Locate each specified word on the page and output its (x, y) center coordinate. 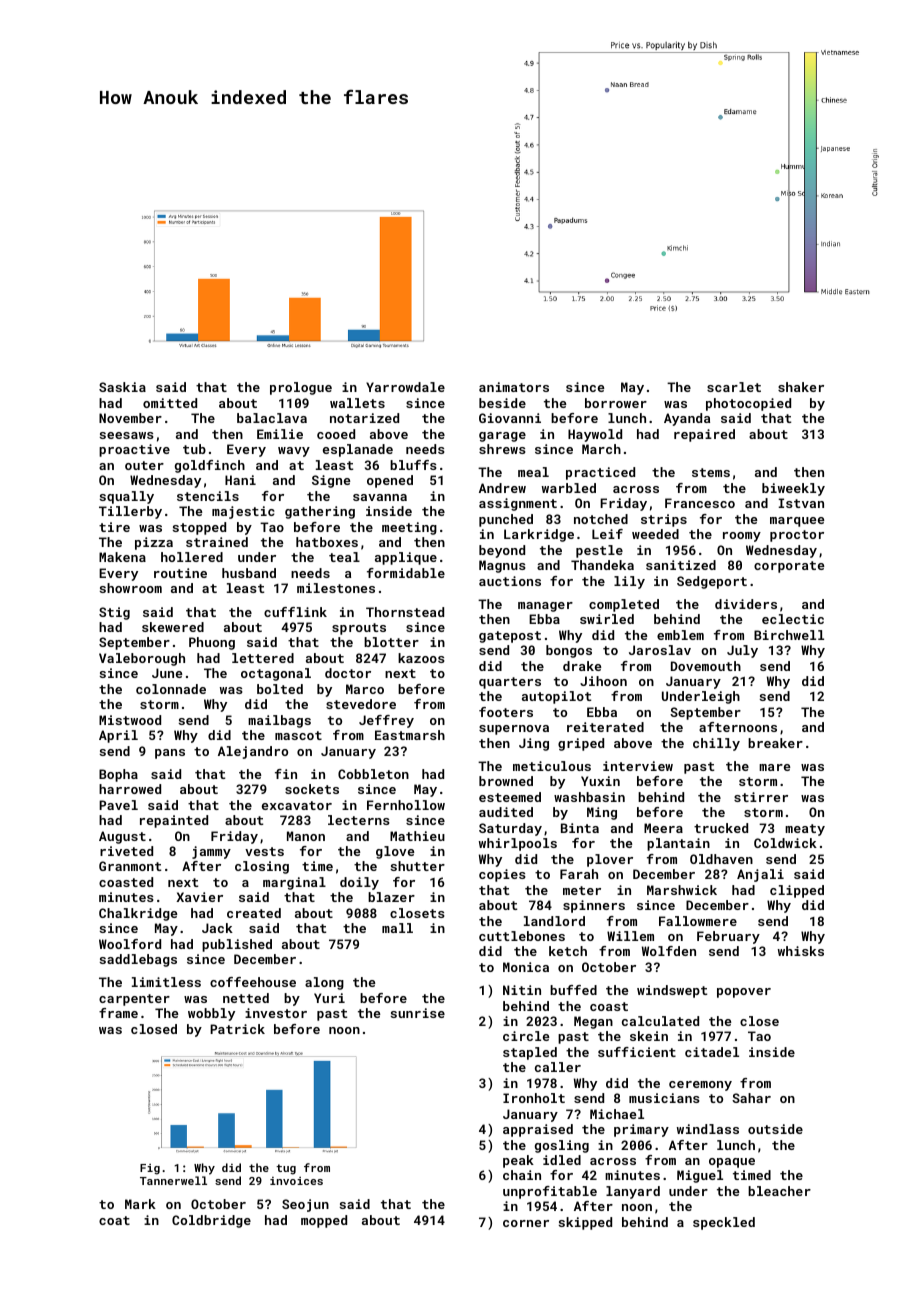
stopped (199, 528)
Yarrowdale (405, 387)
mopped (324, 1221)
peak (518, 1161)
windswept (672, 991)
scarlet (734, 387)
